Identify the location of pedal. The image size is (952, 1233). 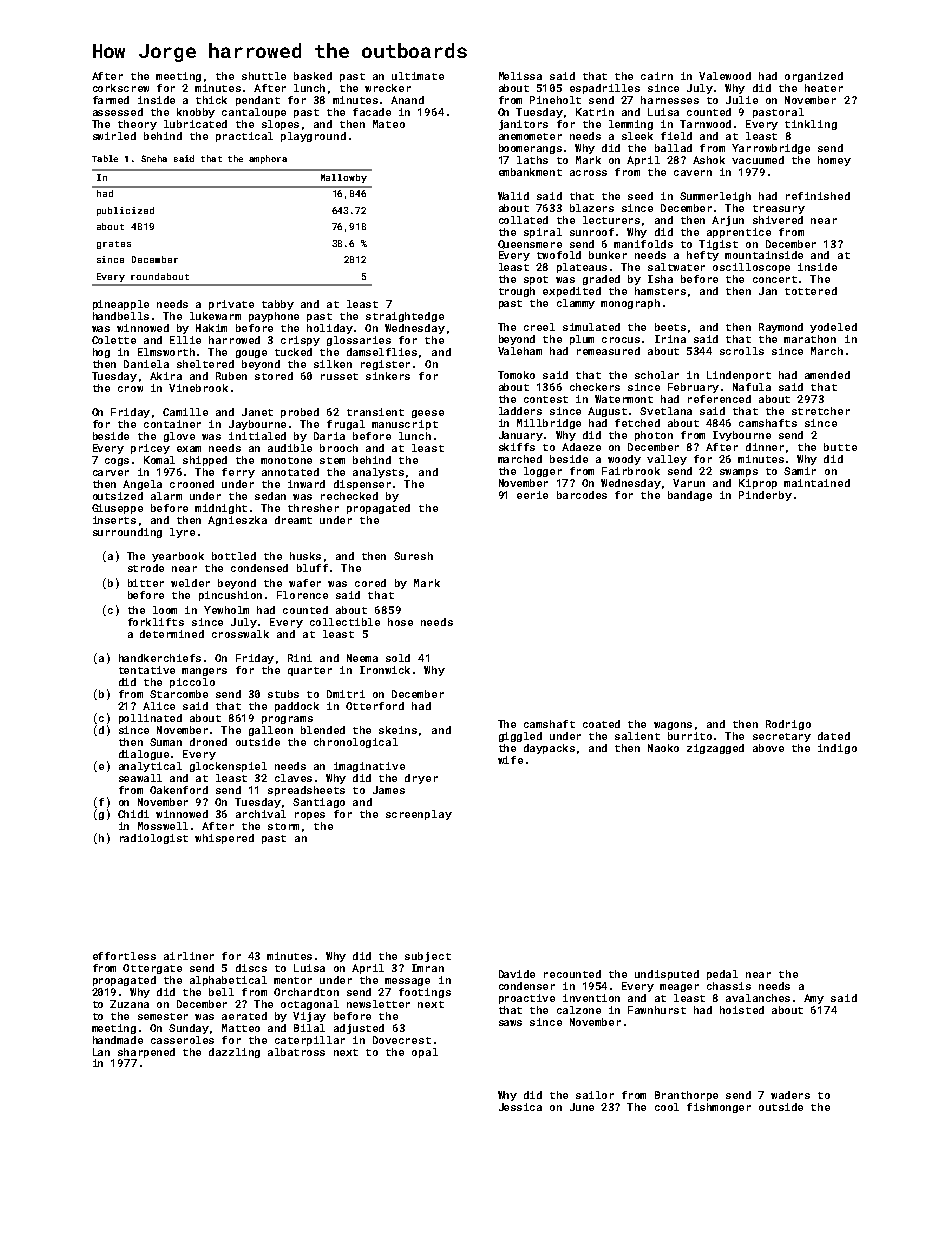
(722, 975).
